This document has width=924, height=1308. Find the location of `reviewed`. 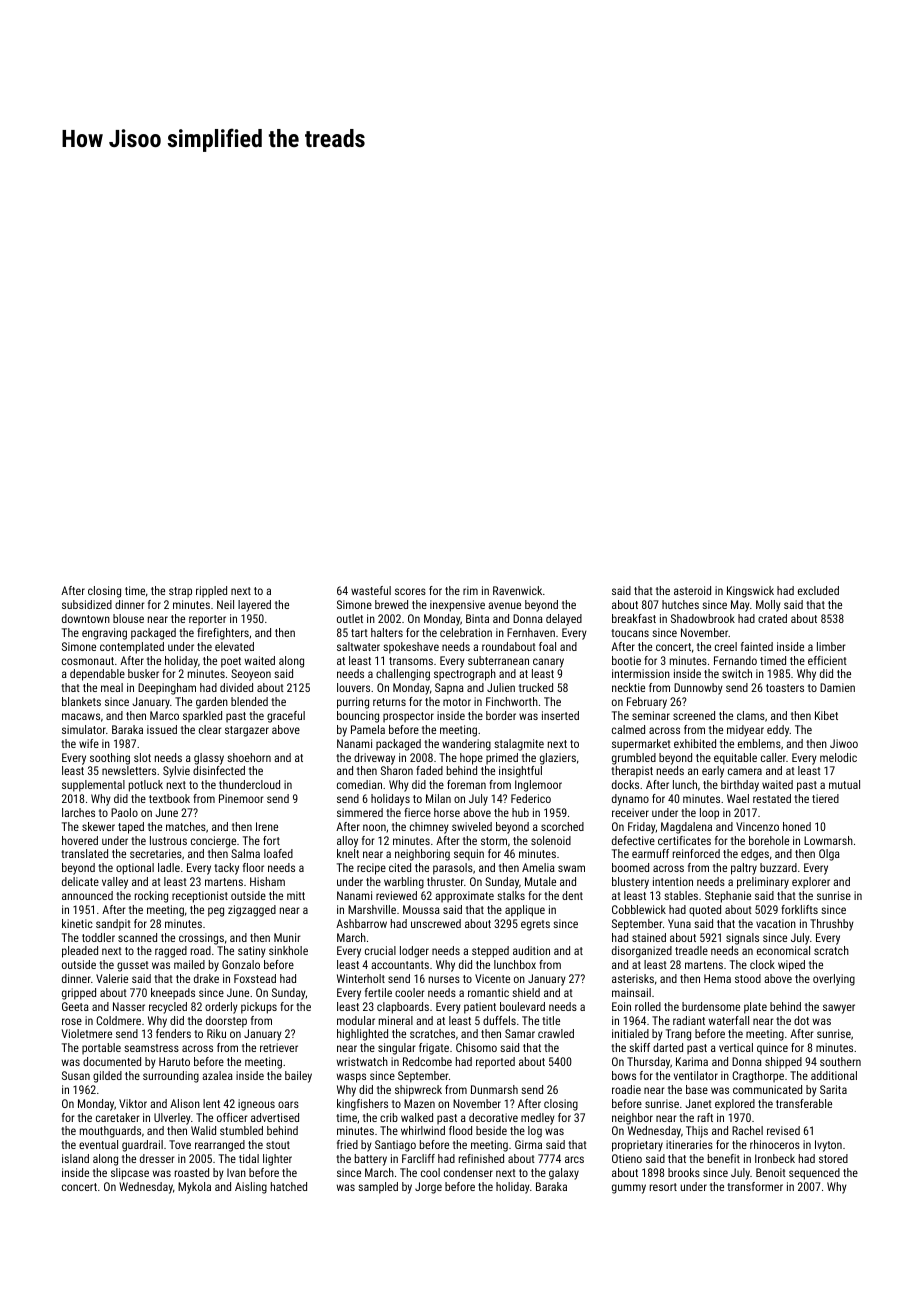

reviewed is located at coordinates (396, 895).
